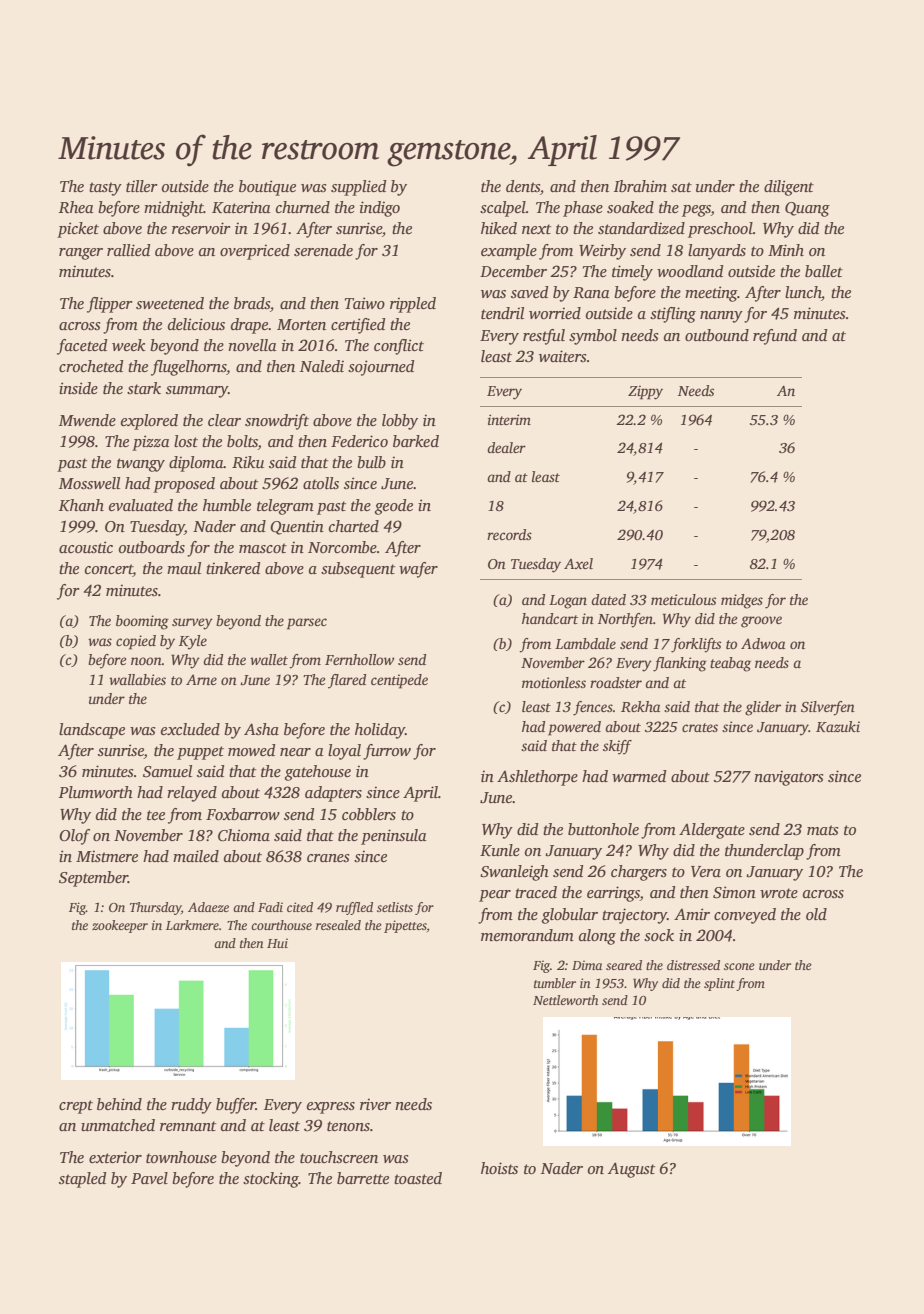  I want to click on rippled, so click(413, 305).
